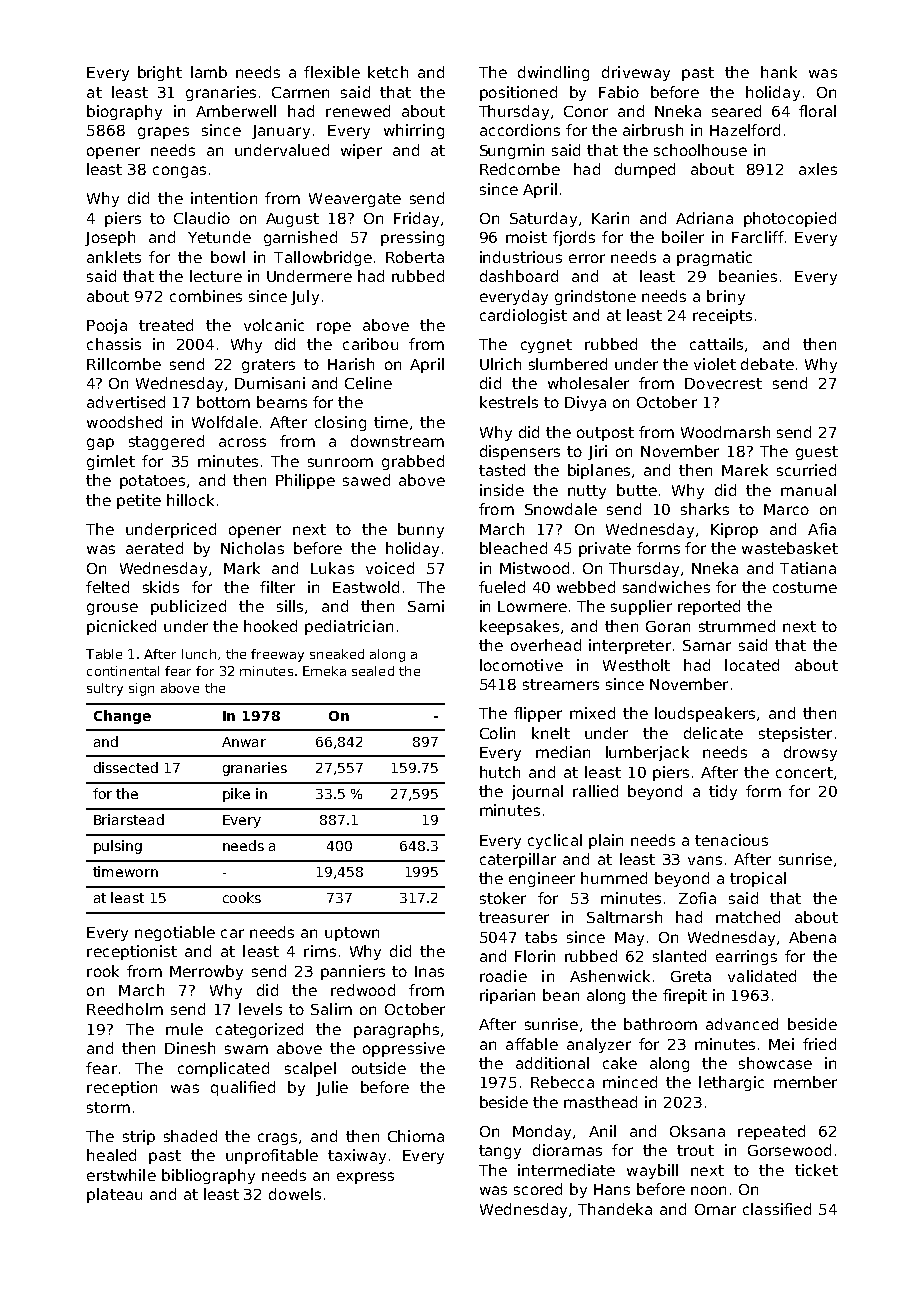 The width and height of the screenshot is (924, 1314). Describe the element at coordinates (497, 733) in the screenshot. I see `Colin` at that location.
